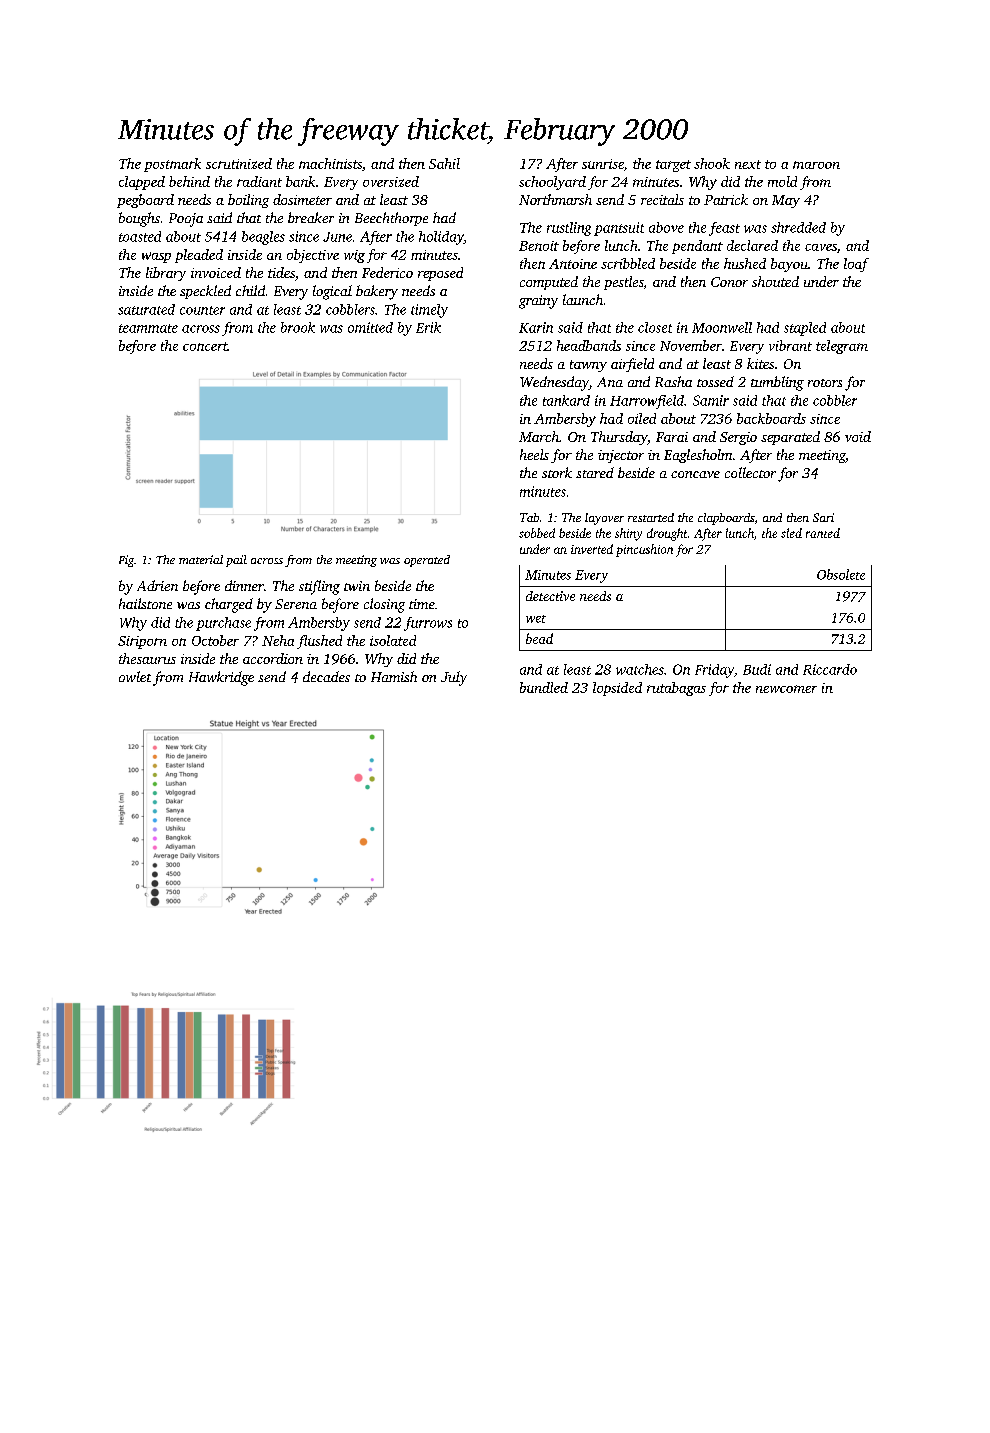  What do you see at coordinates (816, 165) in the page?
I see `maroon` at bounding box center [816, 165].
